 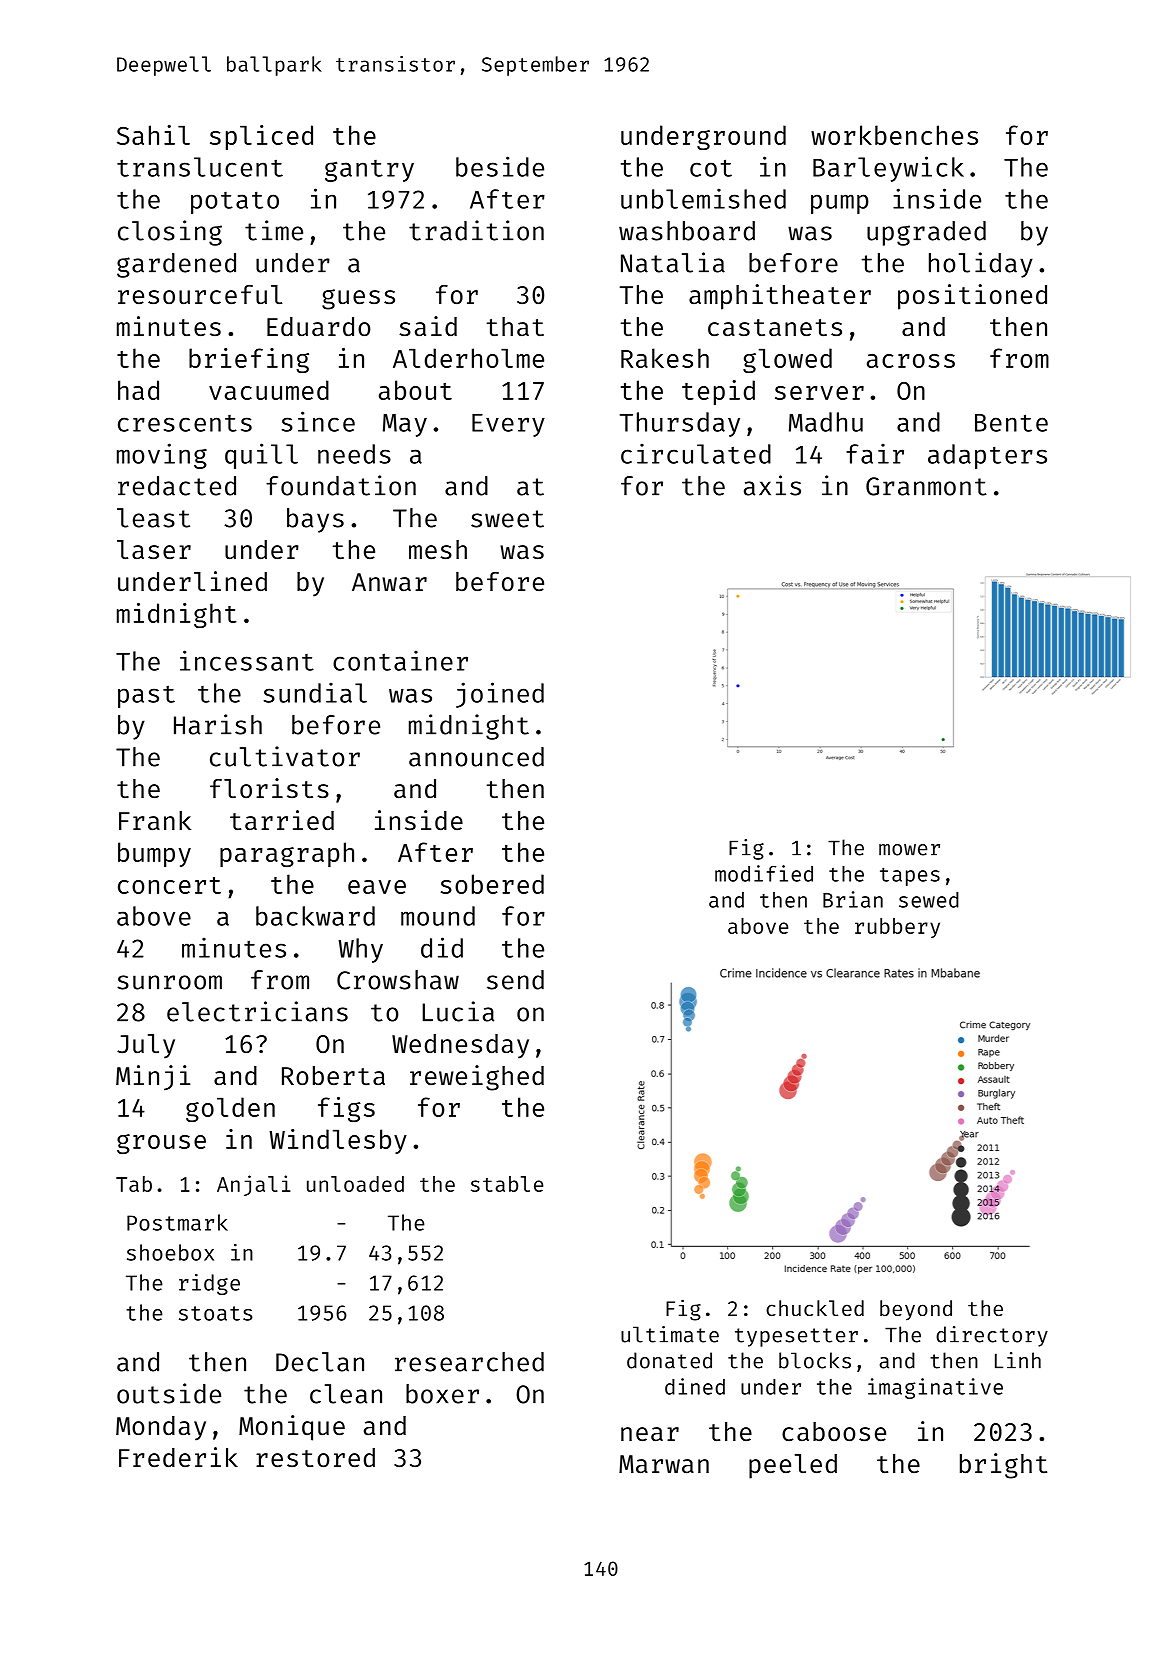 I want to click on sewed, so click(x=929, y=900).
